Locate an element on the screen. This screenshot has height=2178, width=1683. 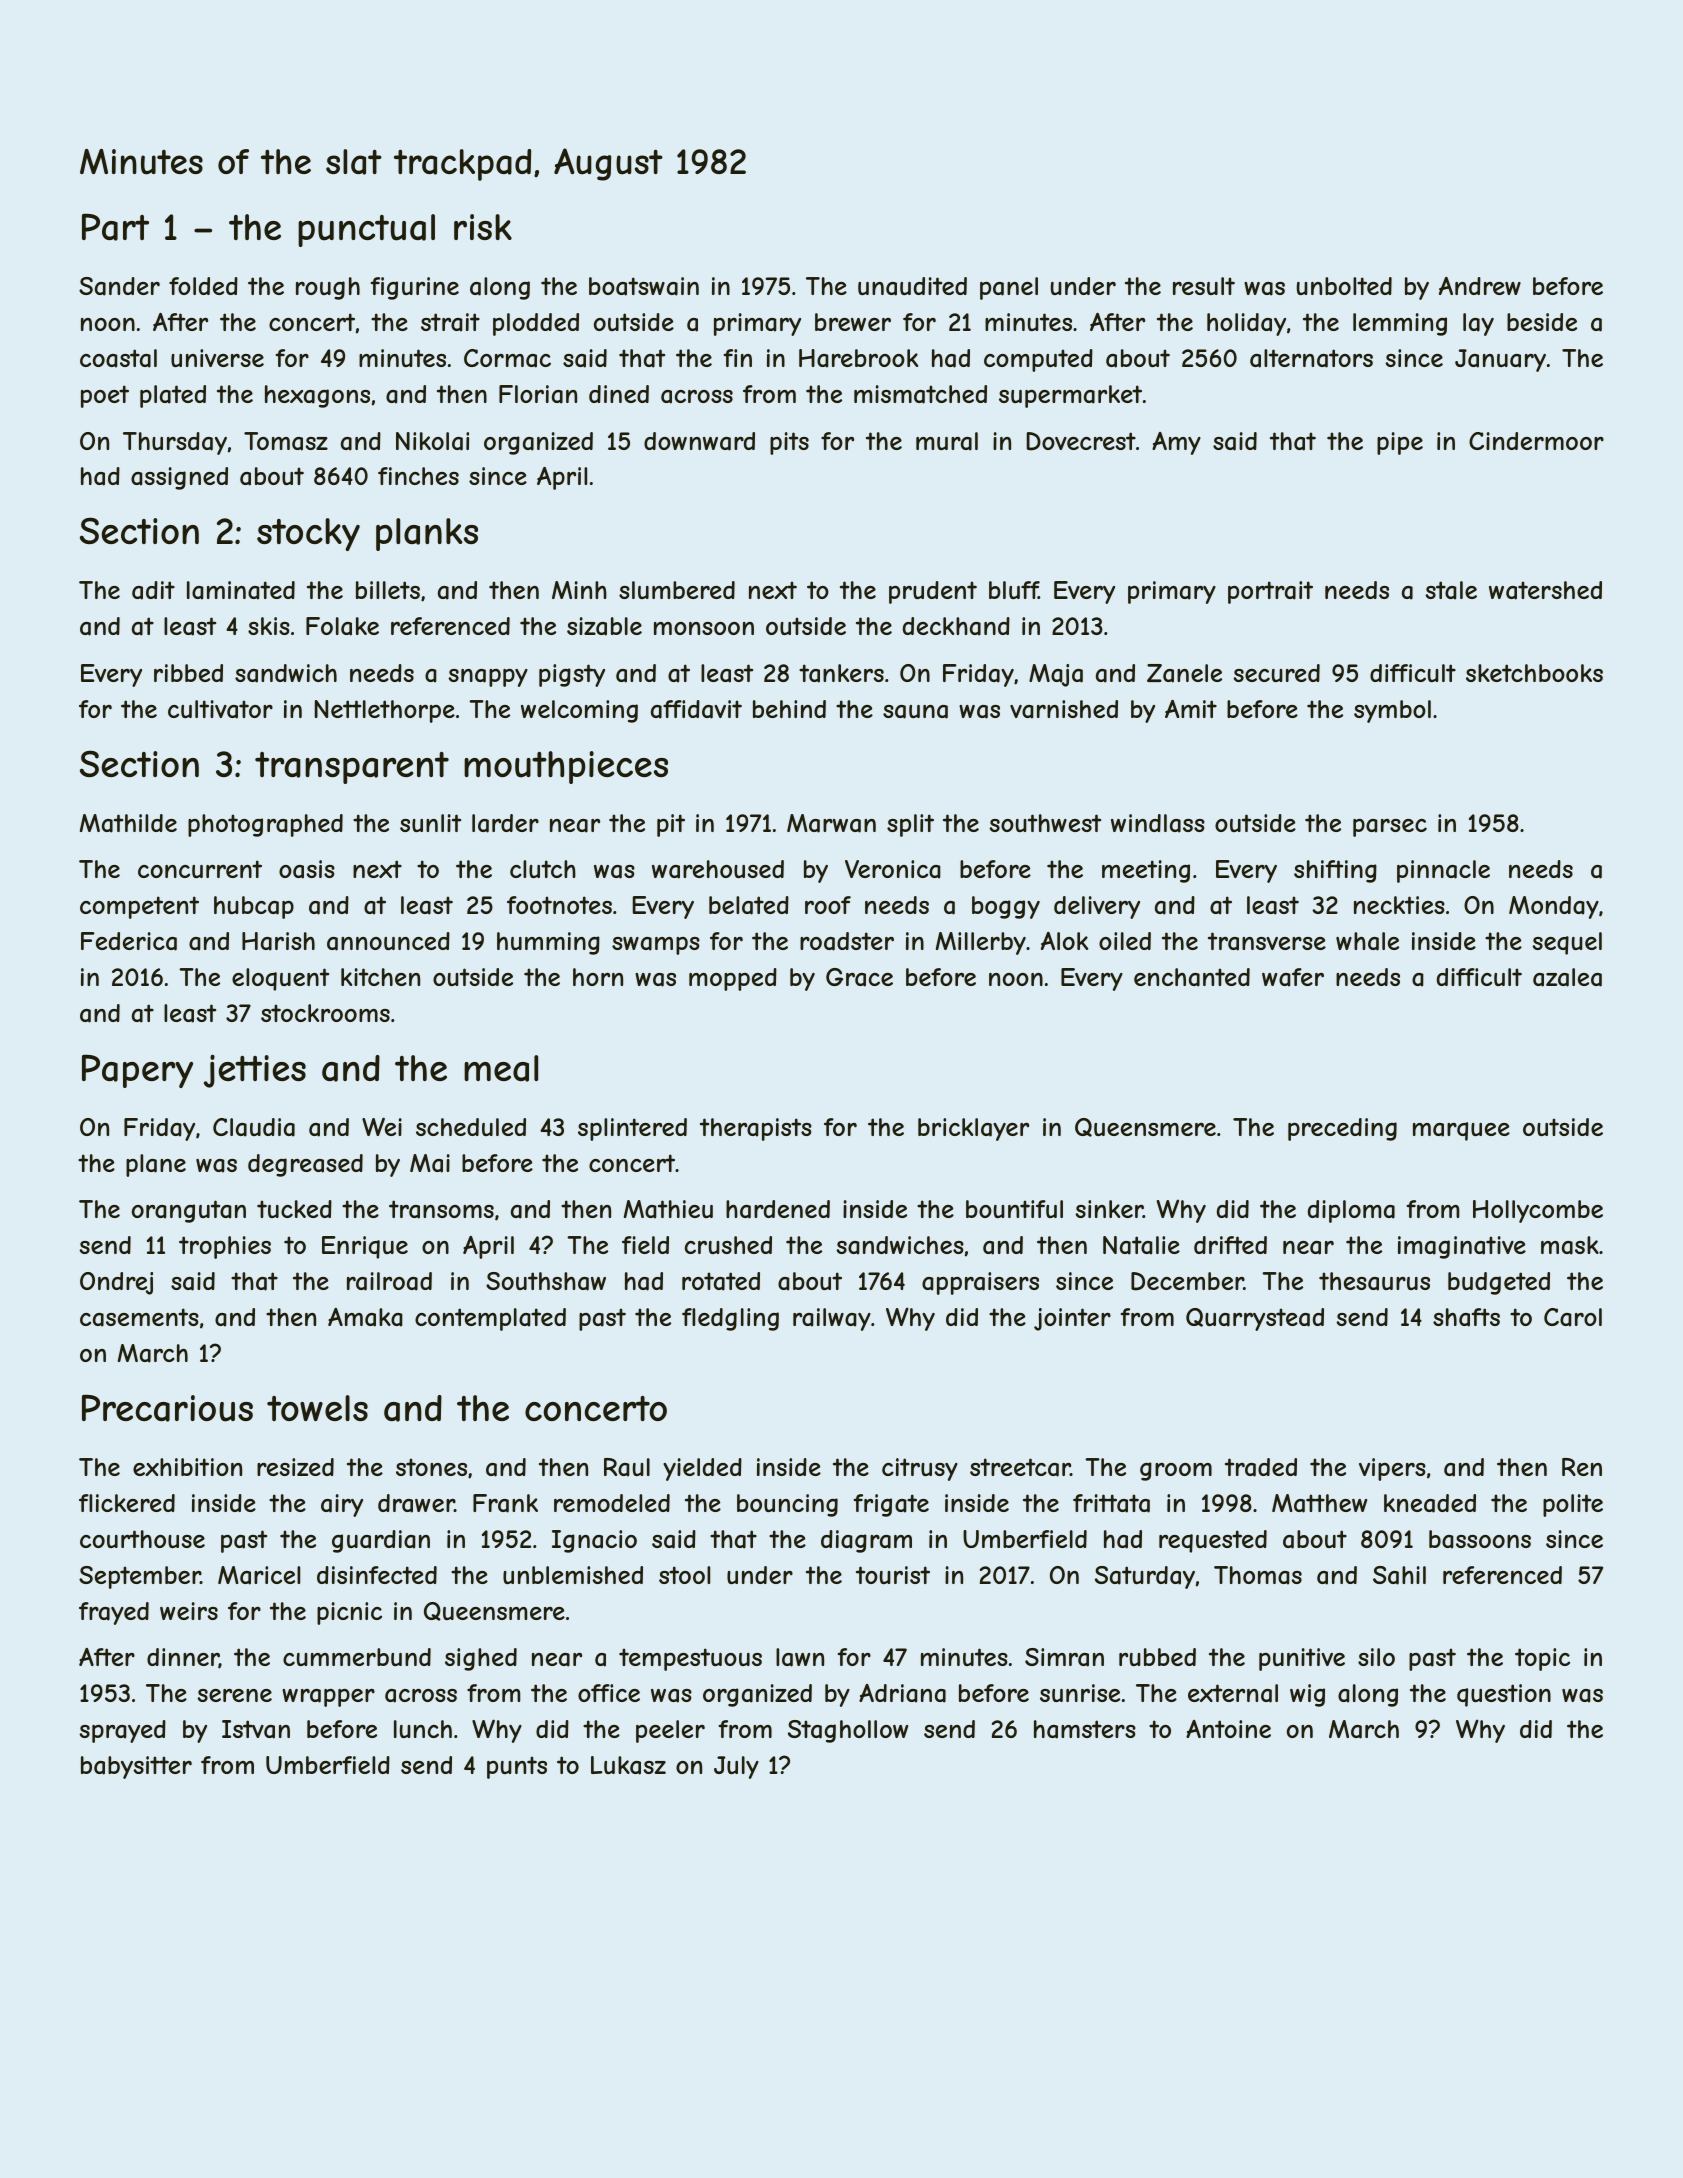
universe is located at coordinates (217, 358).
